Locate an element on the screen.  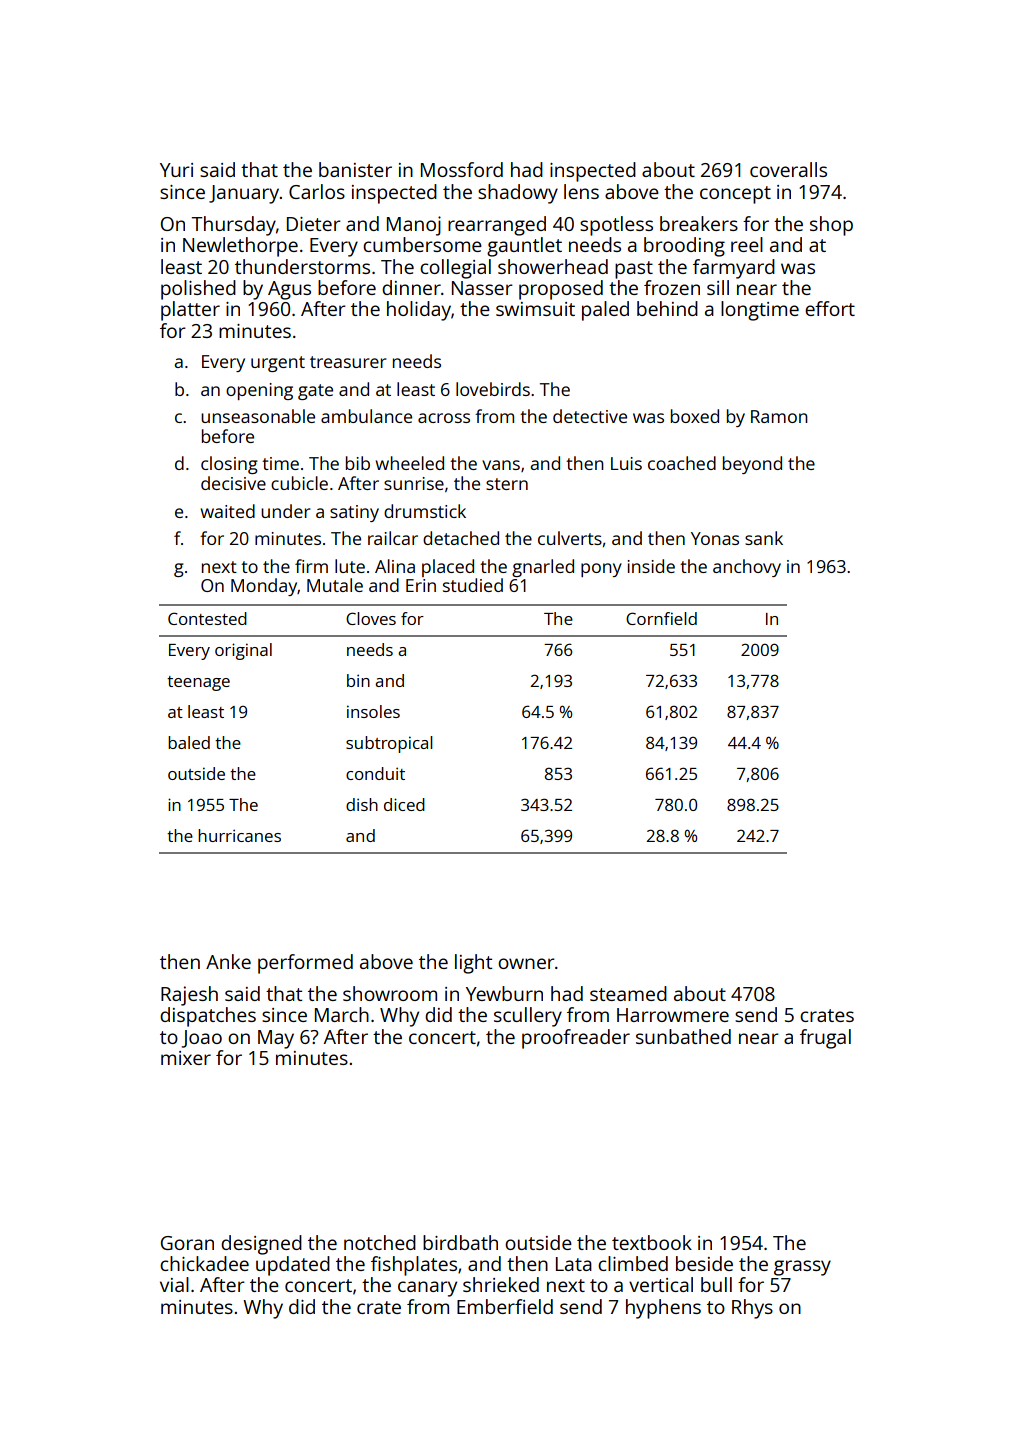
Mossford is located at coordinates (462, 169).
